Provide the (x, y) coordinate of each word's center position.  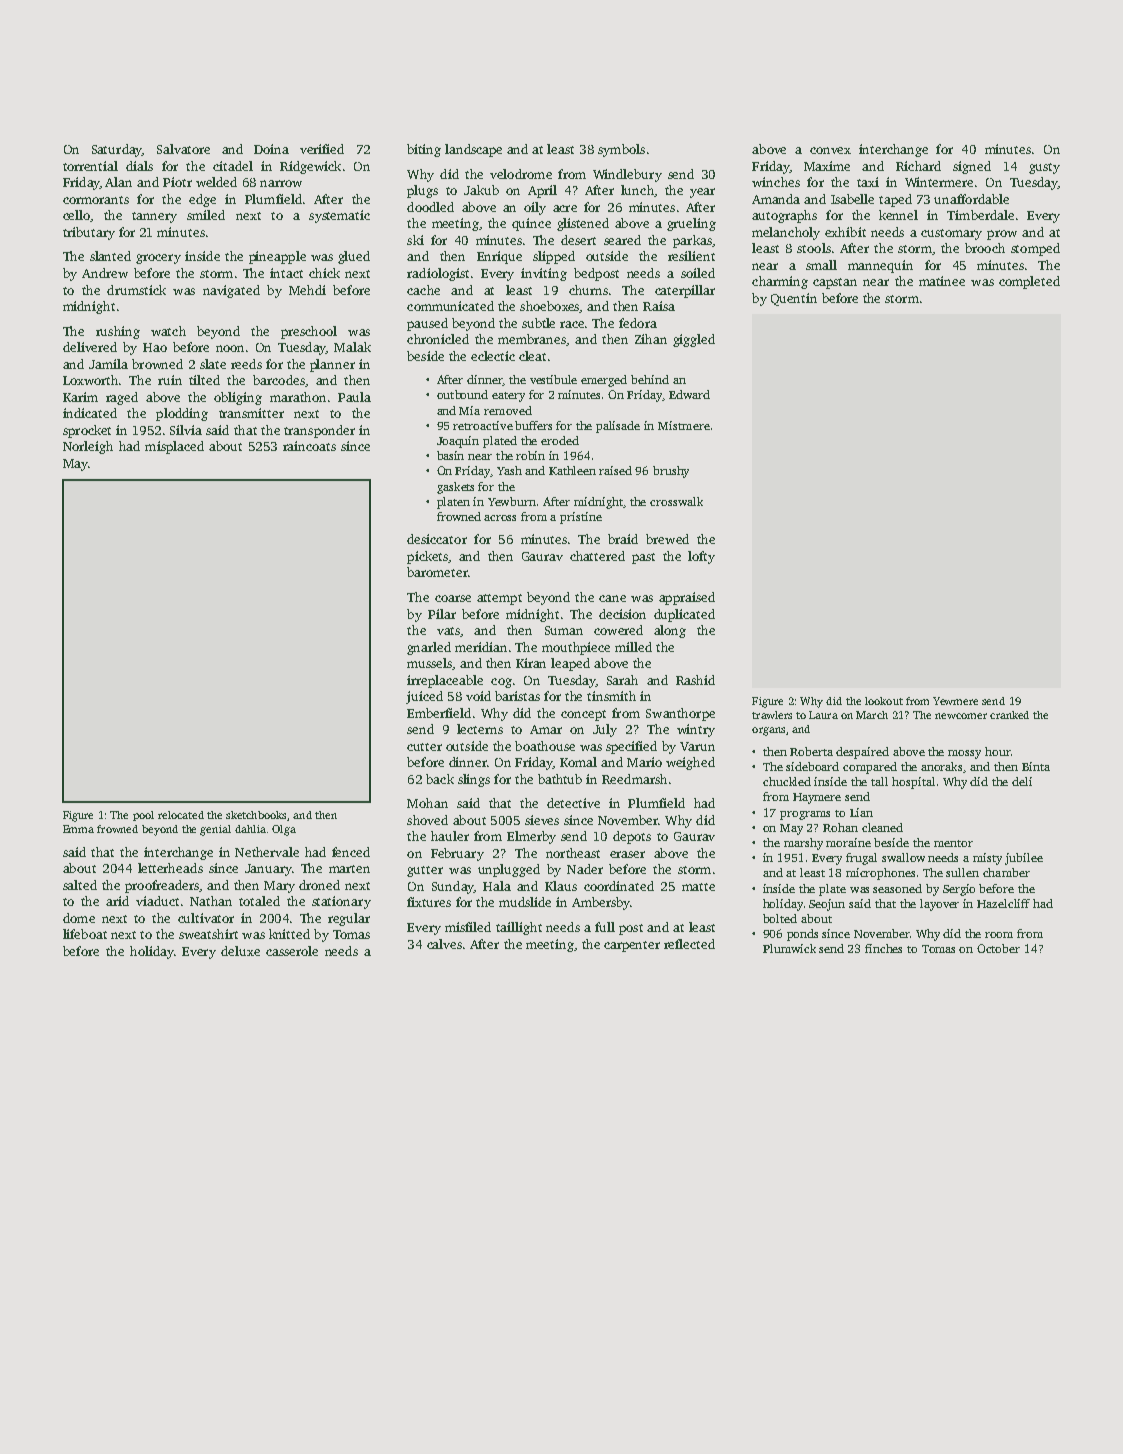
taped (895, 200)
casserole (292, 951)
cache (423, 290)
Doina (271, 149)
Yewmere (955, 701)
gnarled (429, 648)
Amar (546, 729)
